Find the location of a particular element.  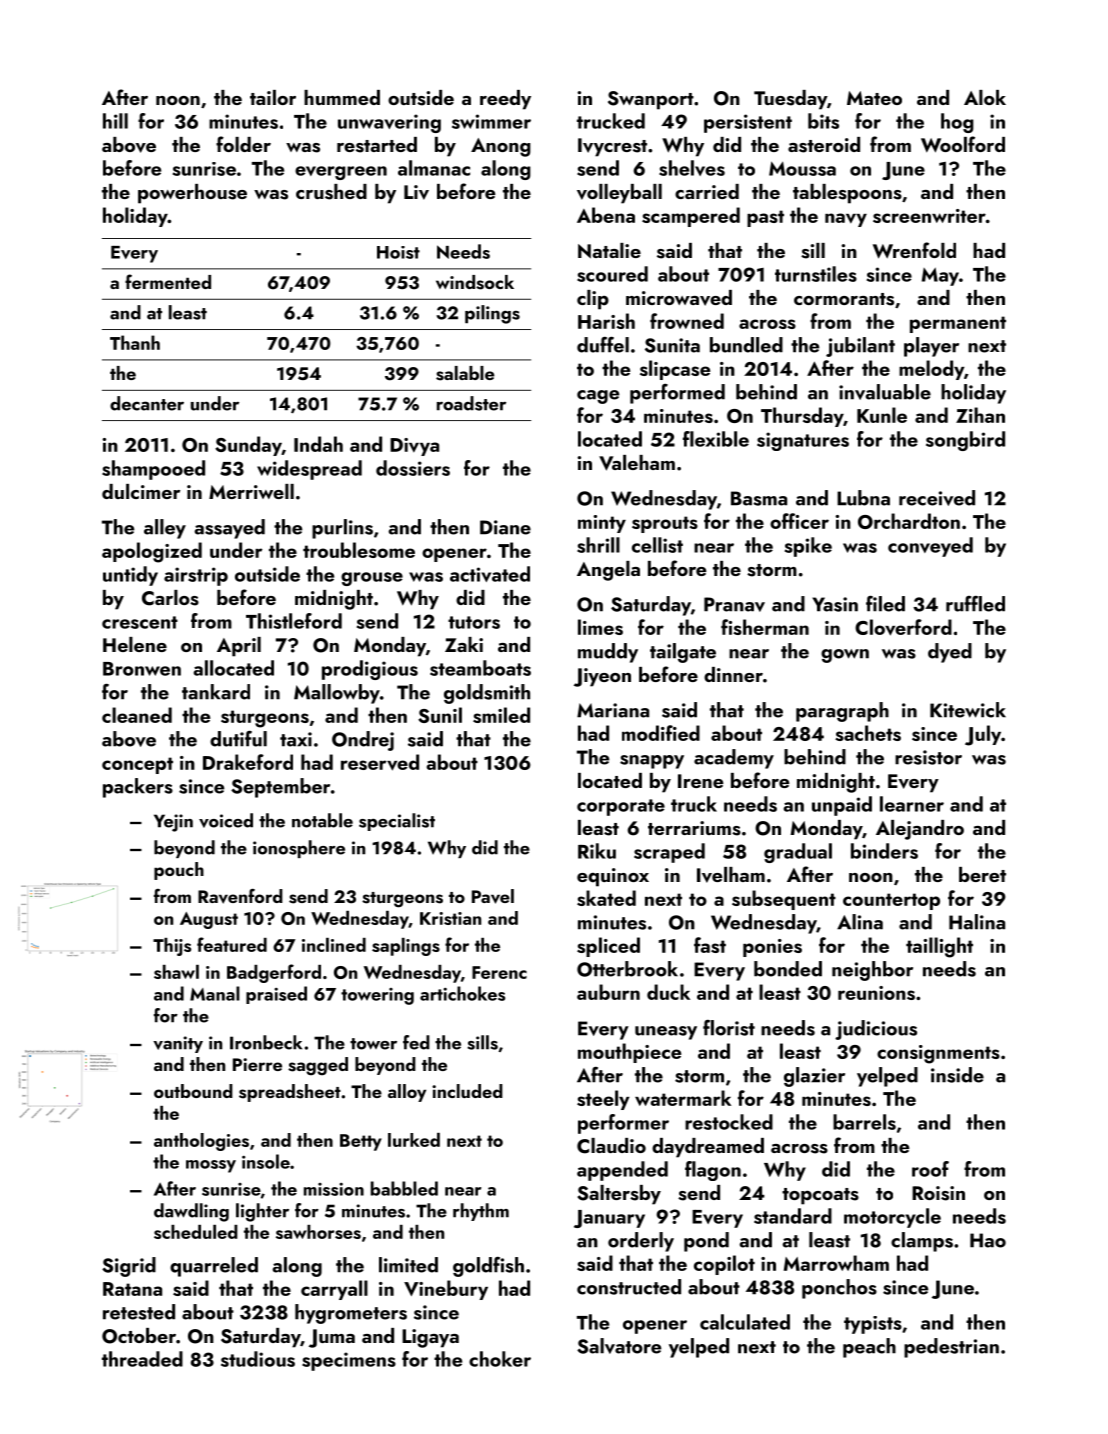

Anong is located at coordinates (501, 147).
